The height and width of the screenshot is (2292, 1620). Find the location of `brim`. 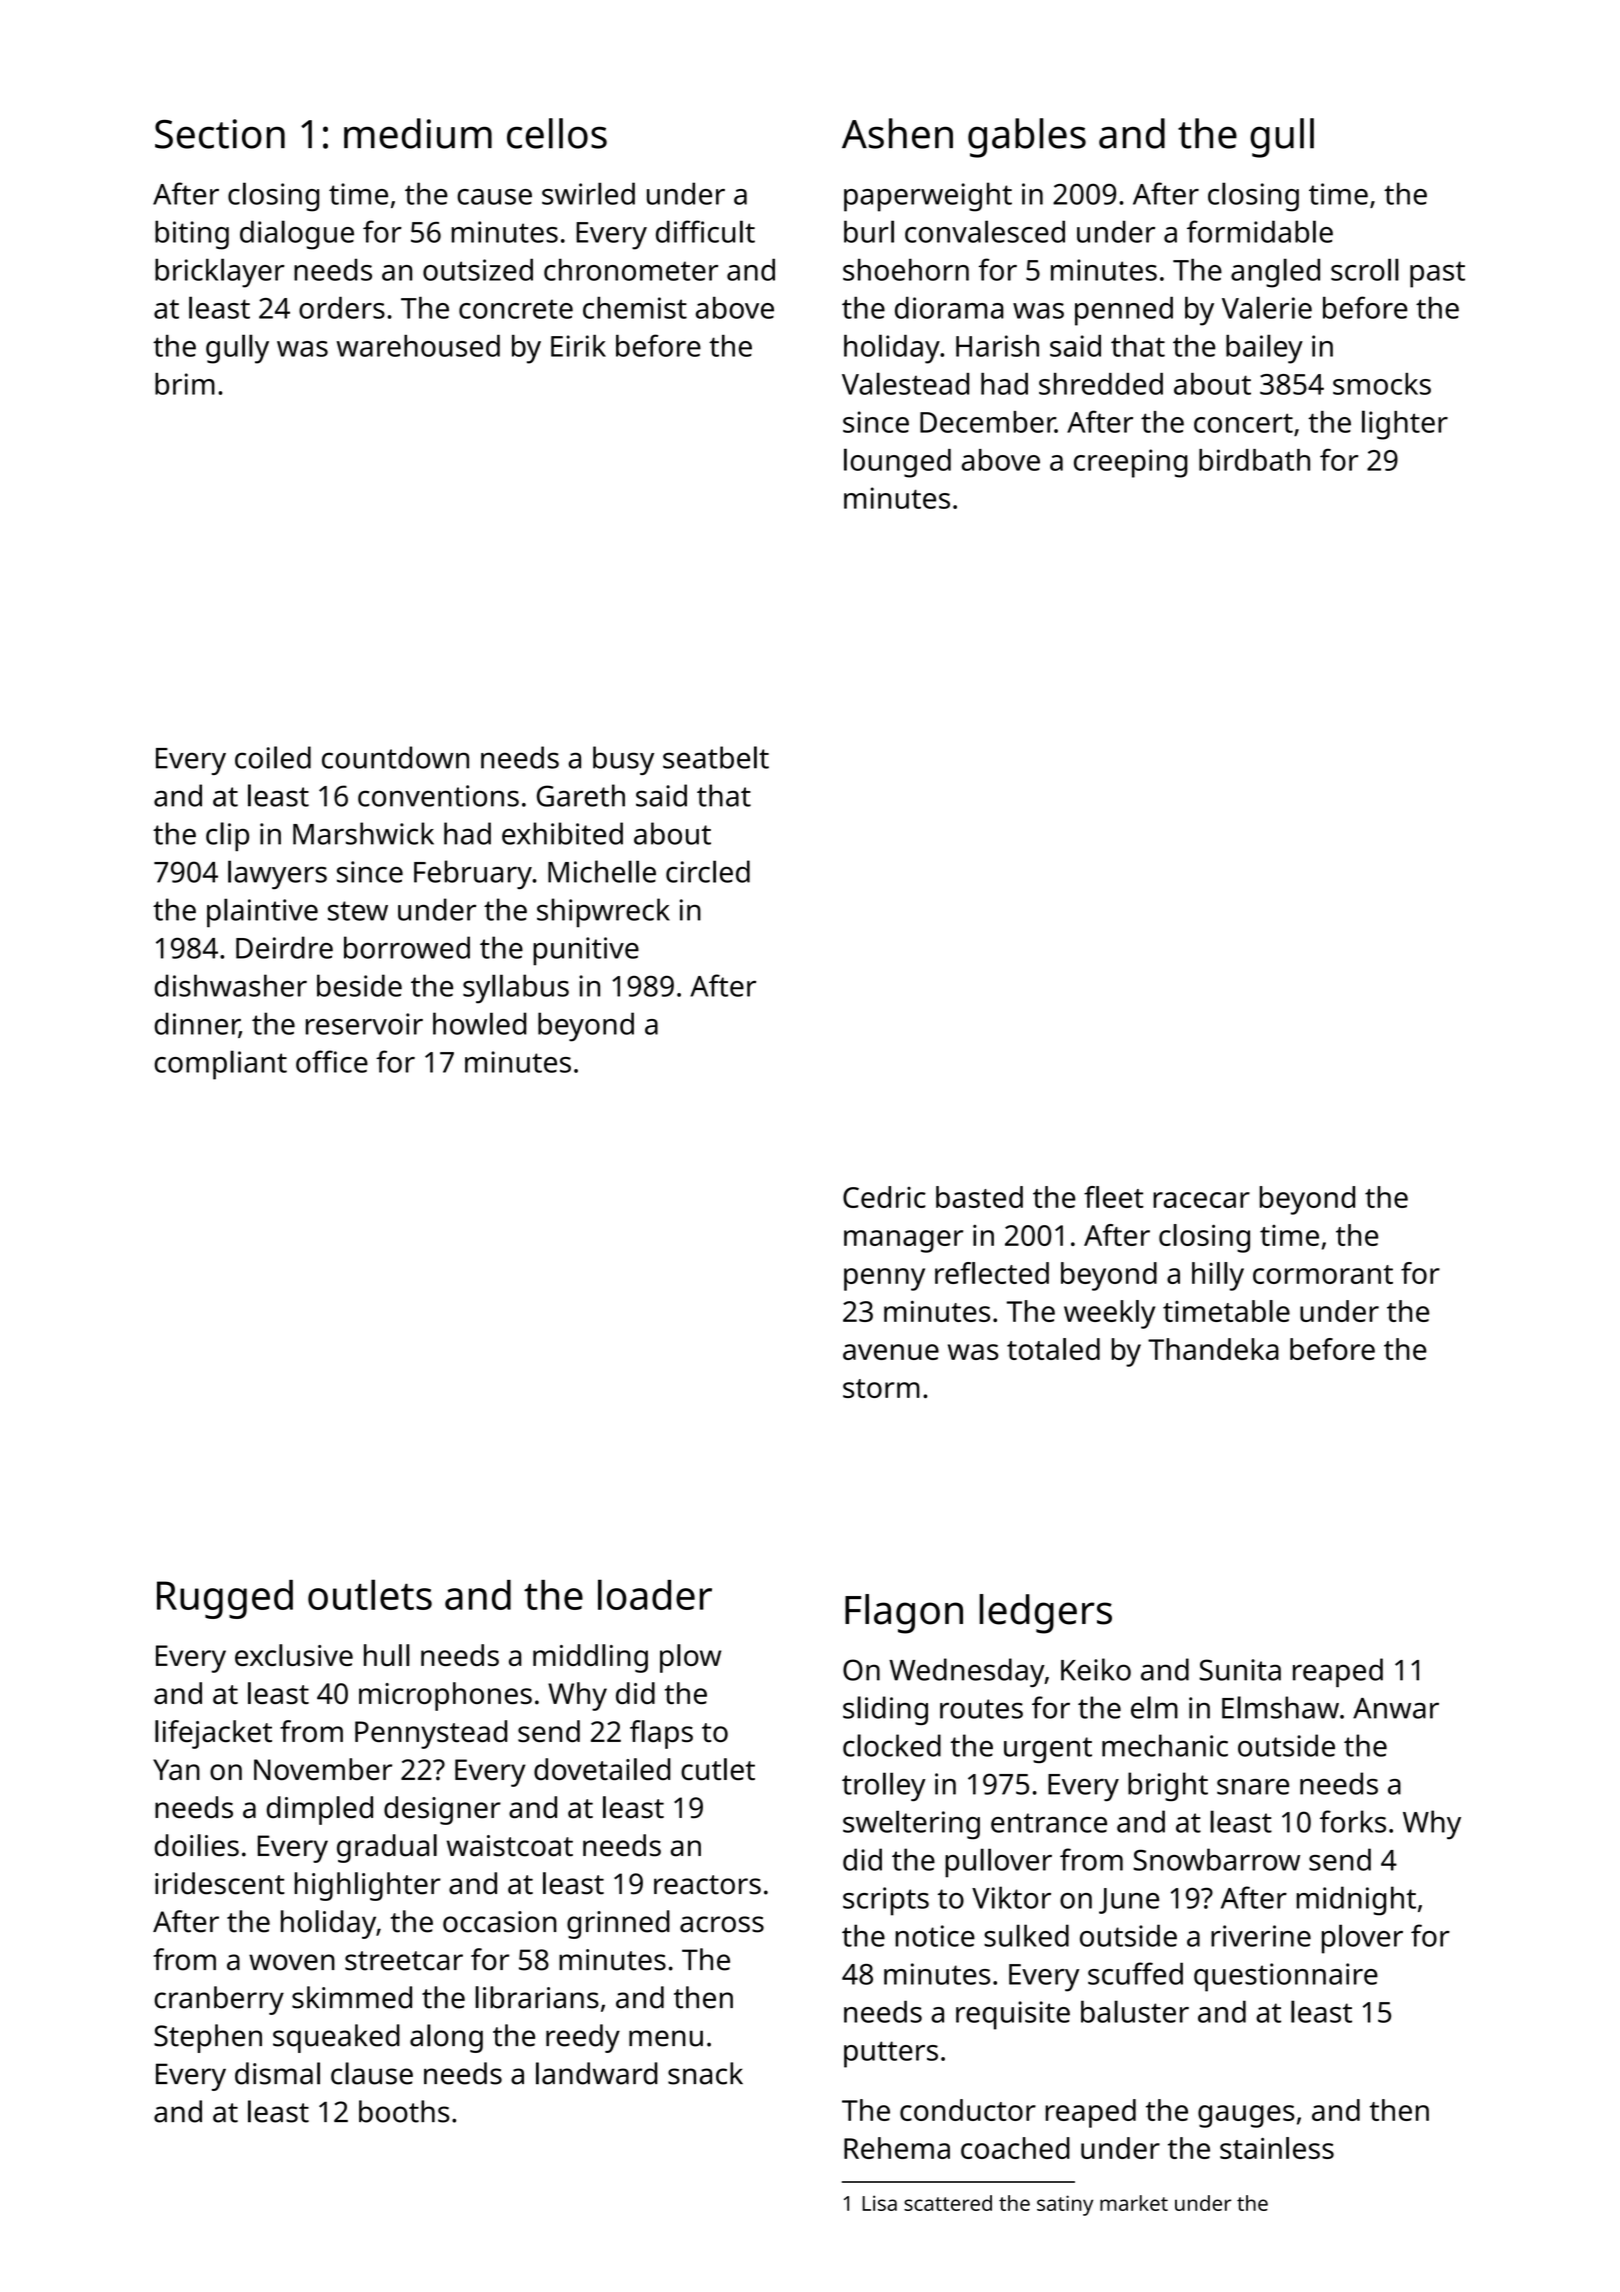

brim is located at coordinates (185, 384).
